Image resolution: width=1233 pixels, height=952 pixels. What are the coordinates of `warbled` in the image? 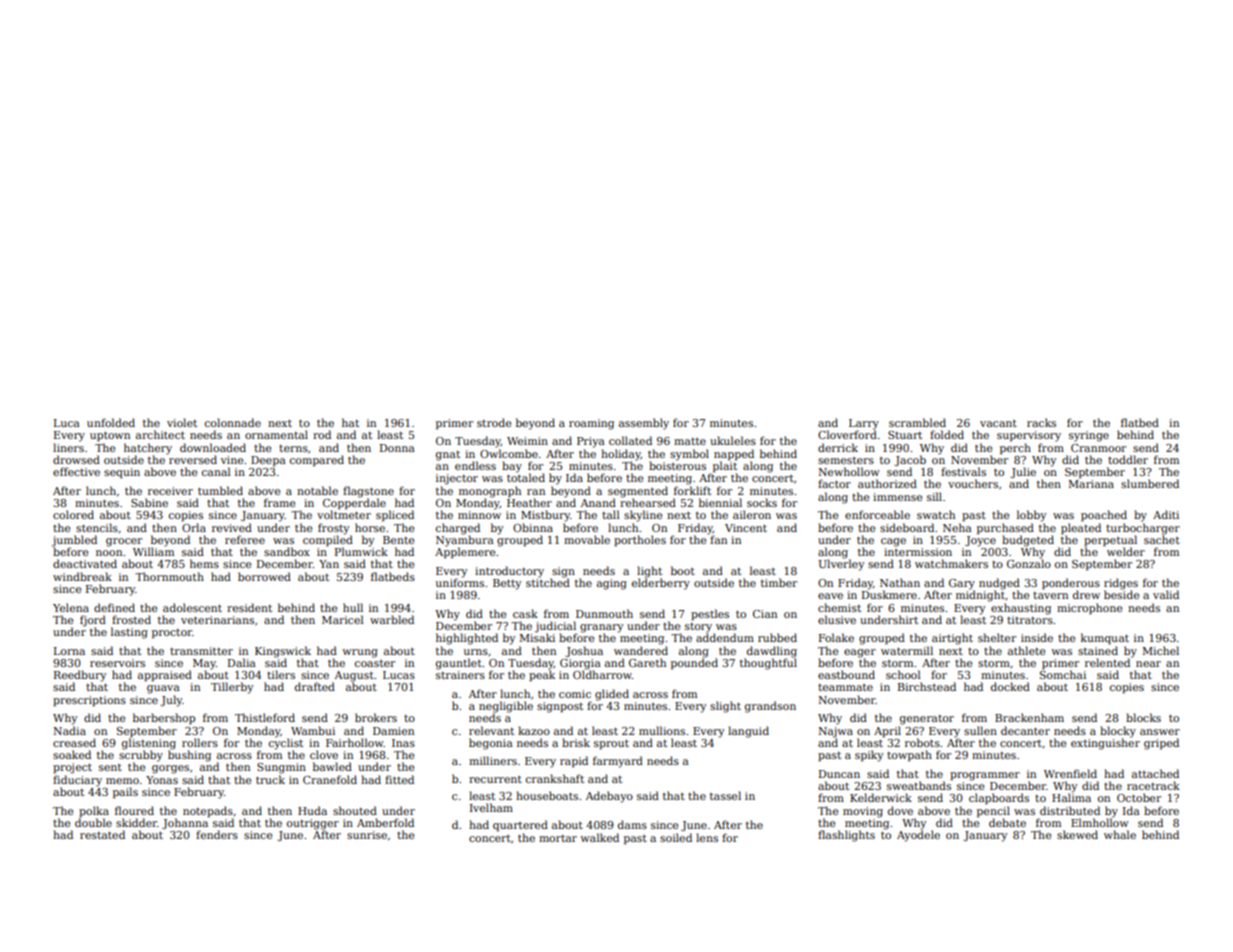 It's located at (392, 619).
